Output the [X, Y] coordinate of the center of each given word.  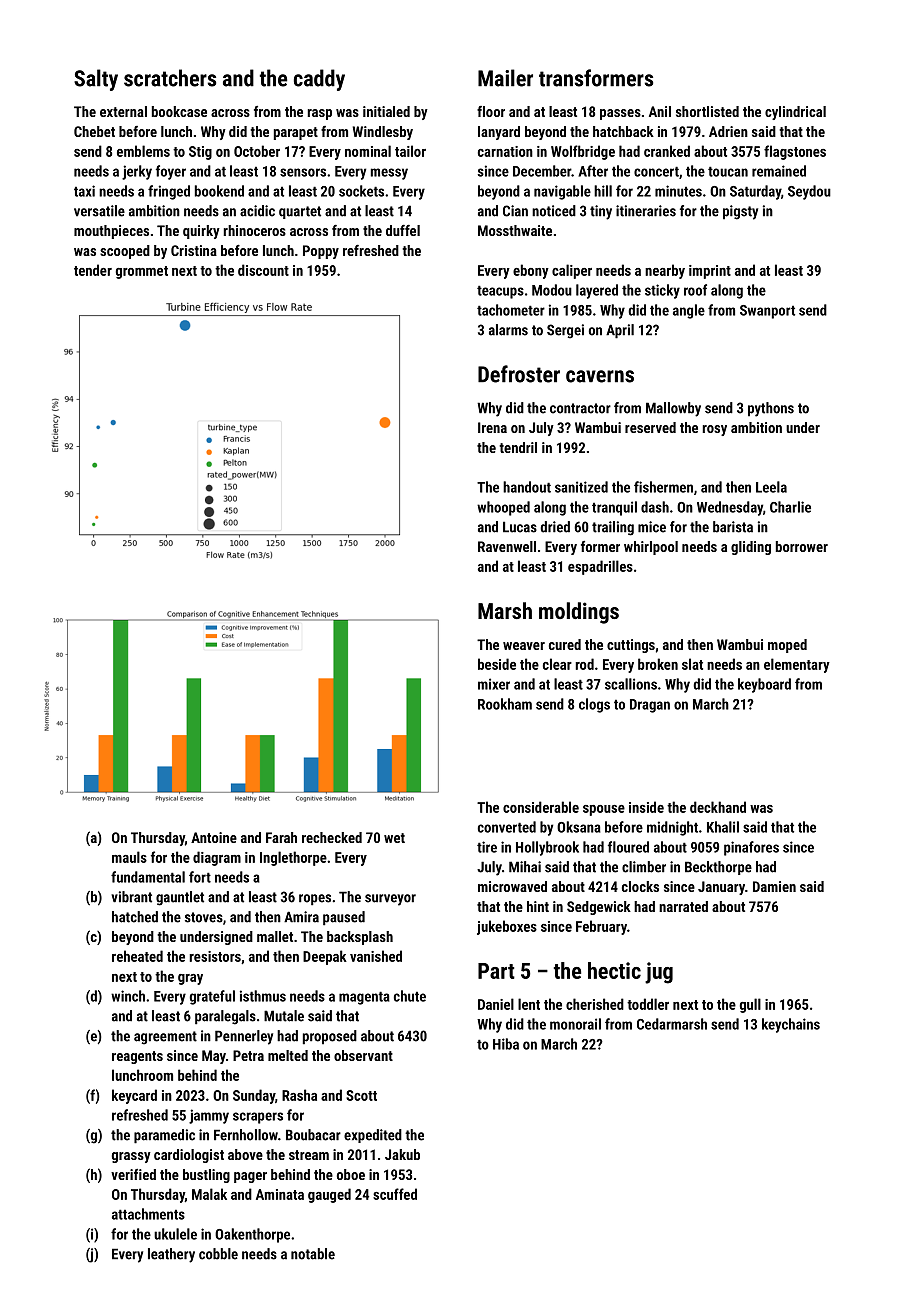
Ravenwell [507, 546]
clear [557, 664]
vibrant [131, 897]
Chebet [94, 131]
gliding [751, 548]
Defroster [519, 374]
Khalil [723, 827]
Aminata [280, 1194]
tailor [410, 151]
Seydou [809, 192]
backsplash [360, 938]
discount [263, 270]
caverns [600, 376]
